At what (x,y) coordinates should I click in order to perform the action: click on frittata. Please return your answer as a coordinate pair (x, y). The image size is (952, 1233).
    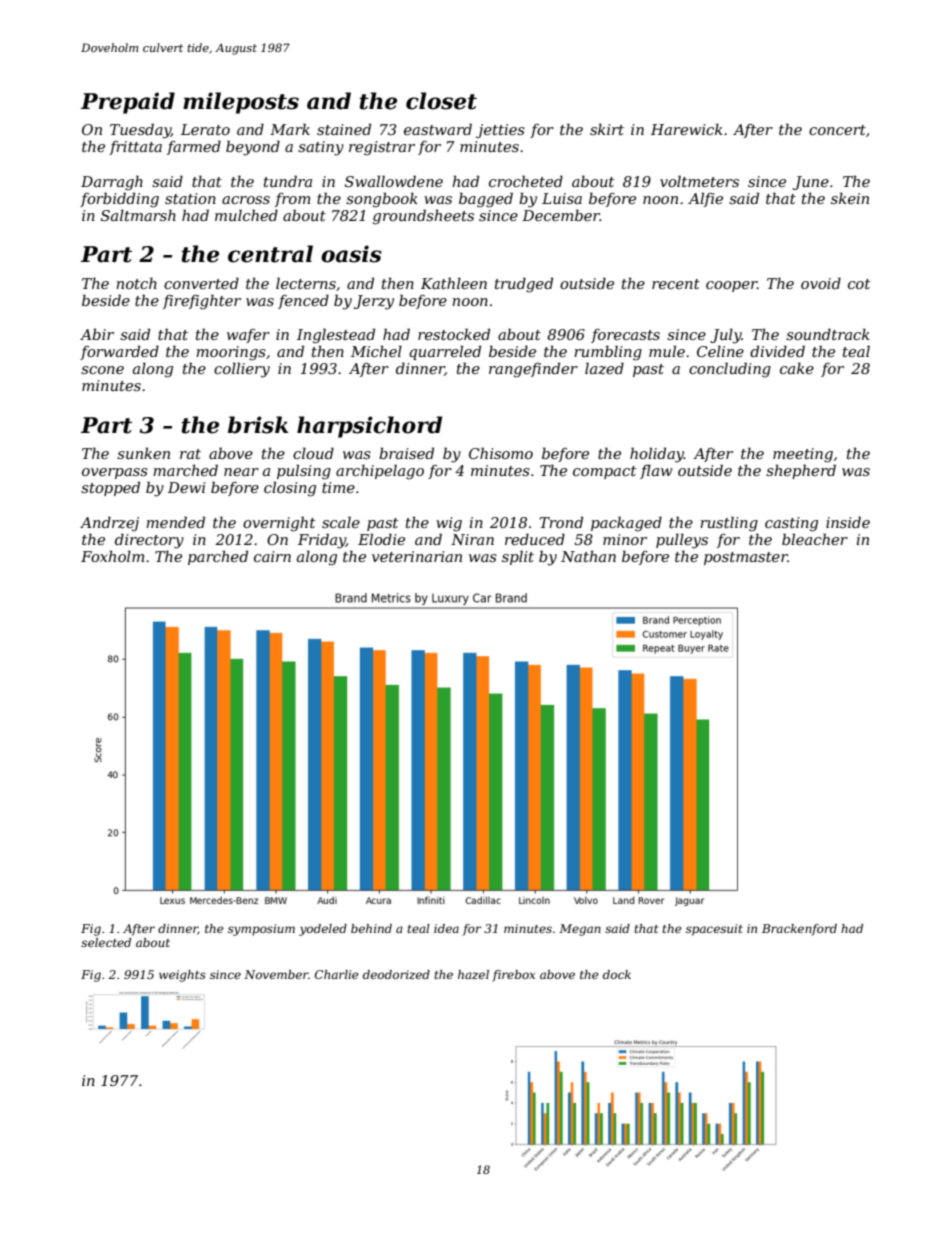
    Looking at the image, I should click on (135, 148).
